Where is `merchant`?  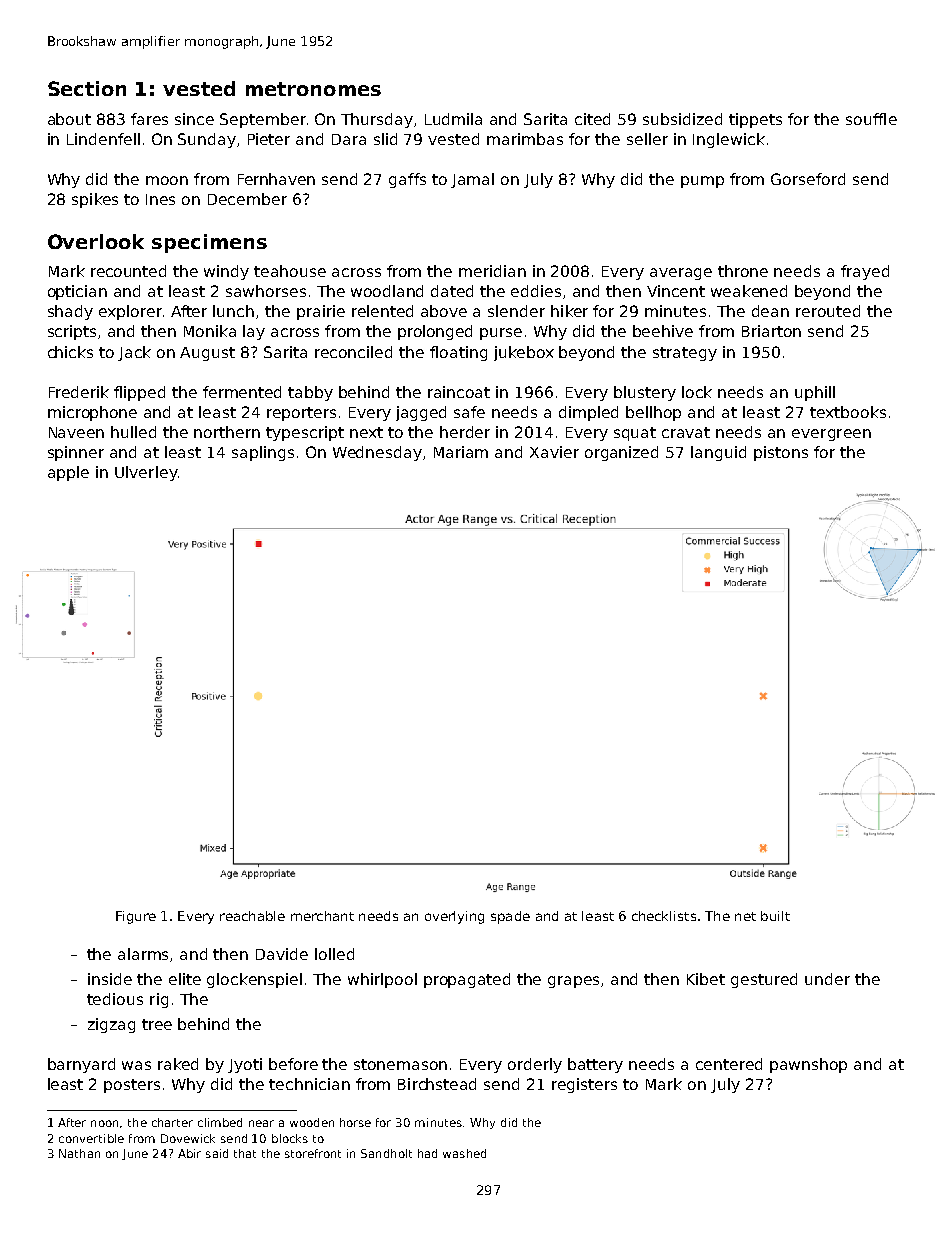 merchant is located at coordinates (322, 916).
